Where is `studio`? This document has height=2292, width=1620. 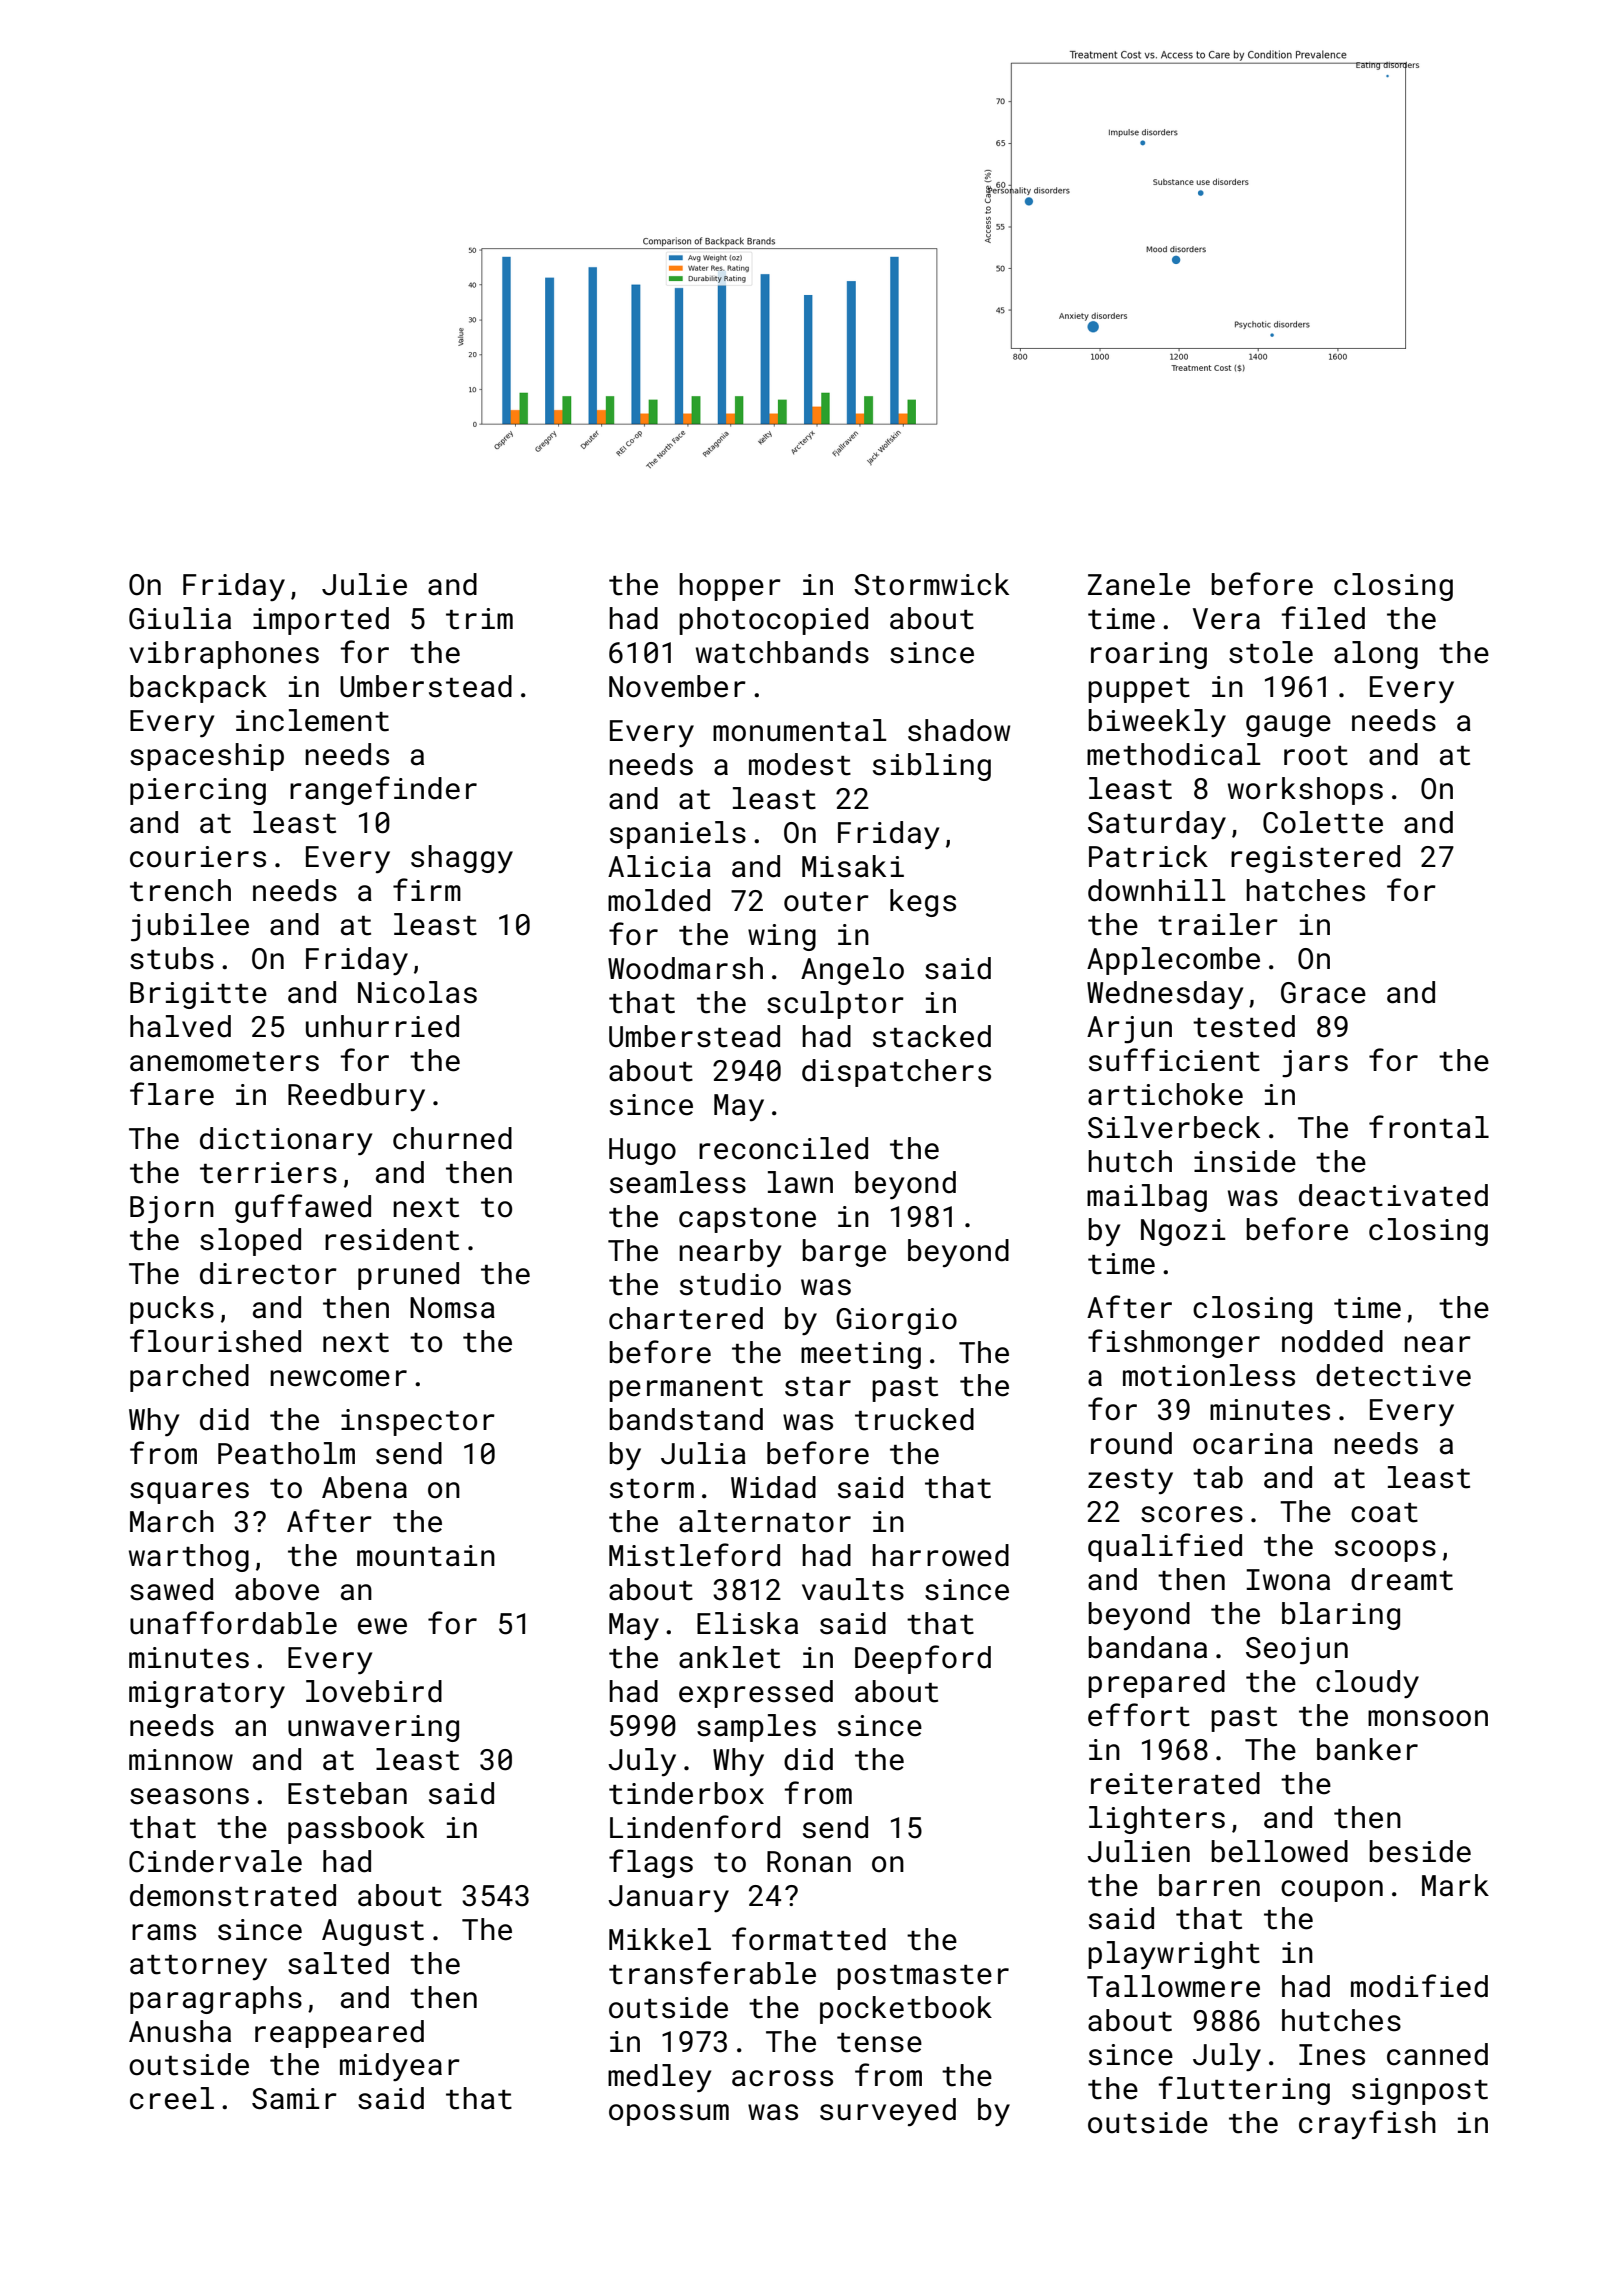 studio is located at coordinates (730, 1284).
